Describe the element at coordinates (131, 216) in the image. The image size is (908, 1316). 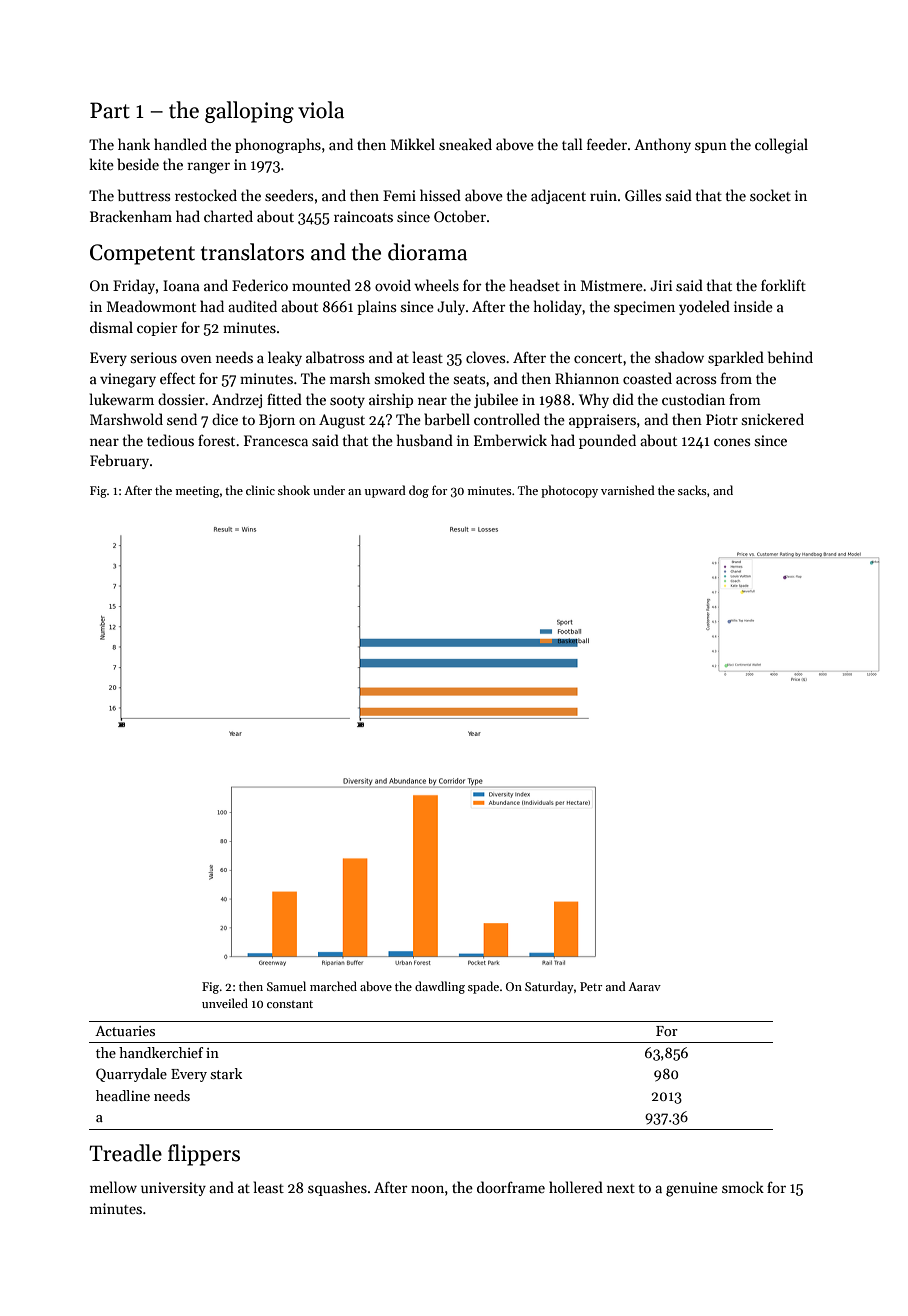
I see `Brackenham` at that location.
